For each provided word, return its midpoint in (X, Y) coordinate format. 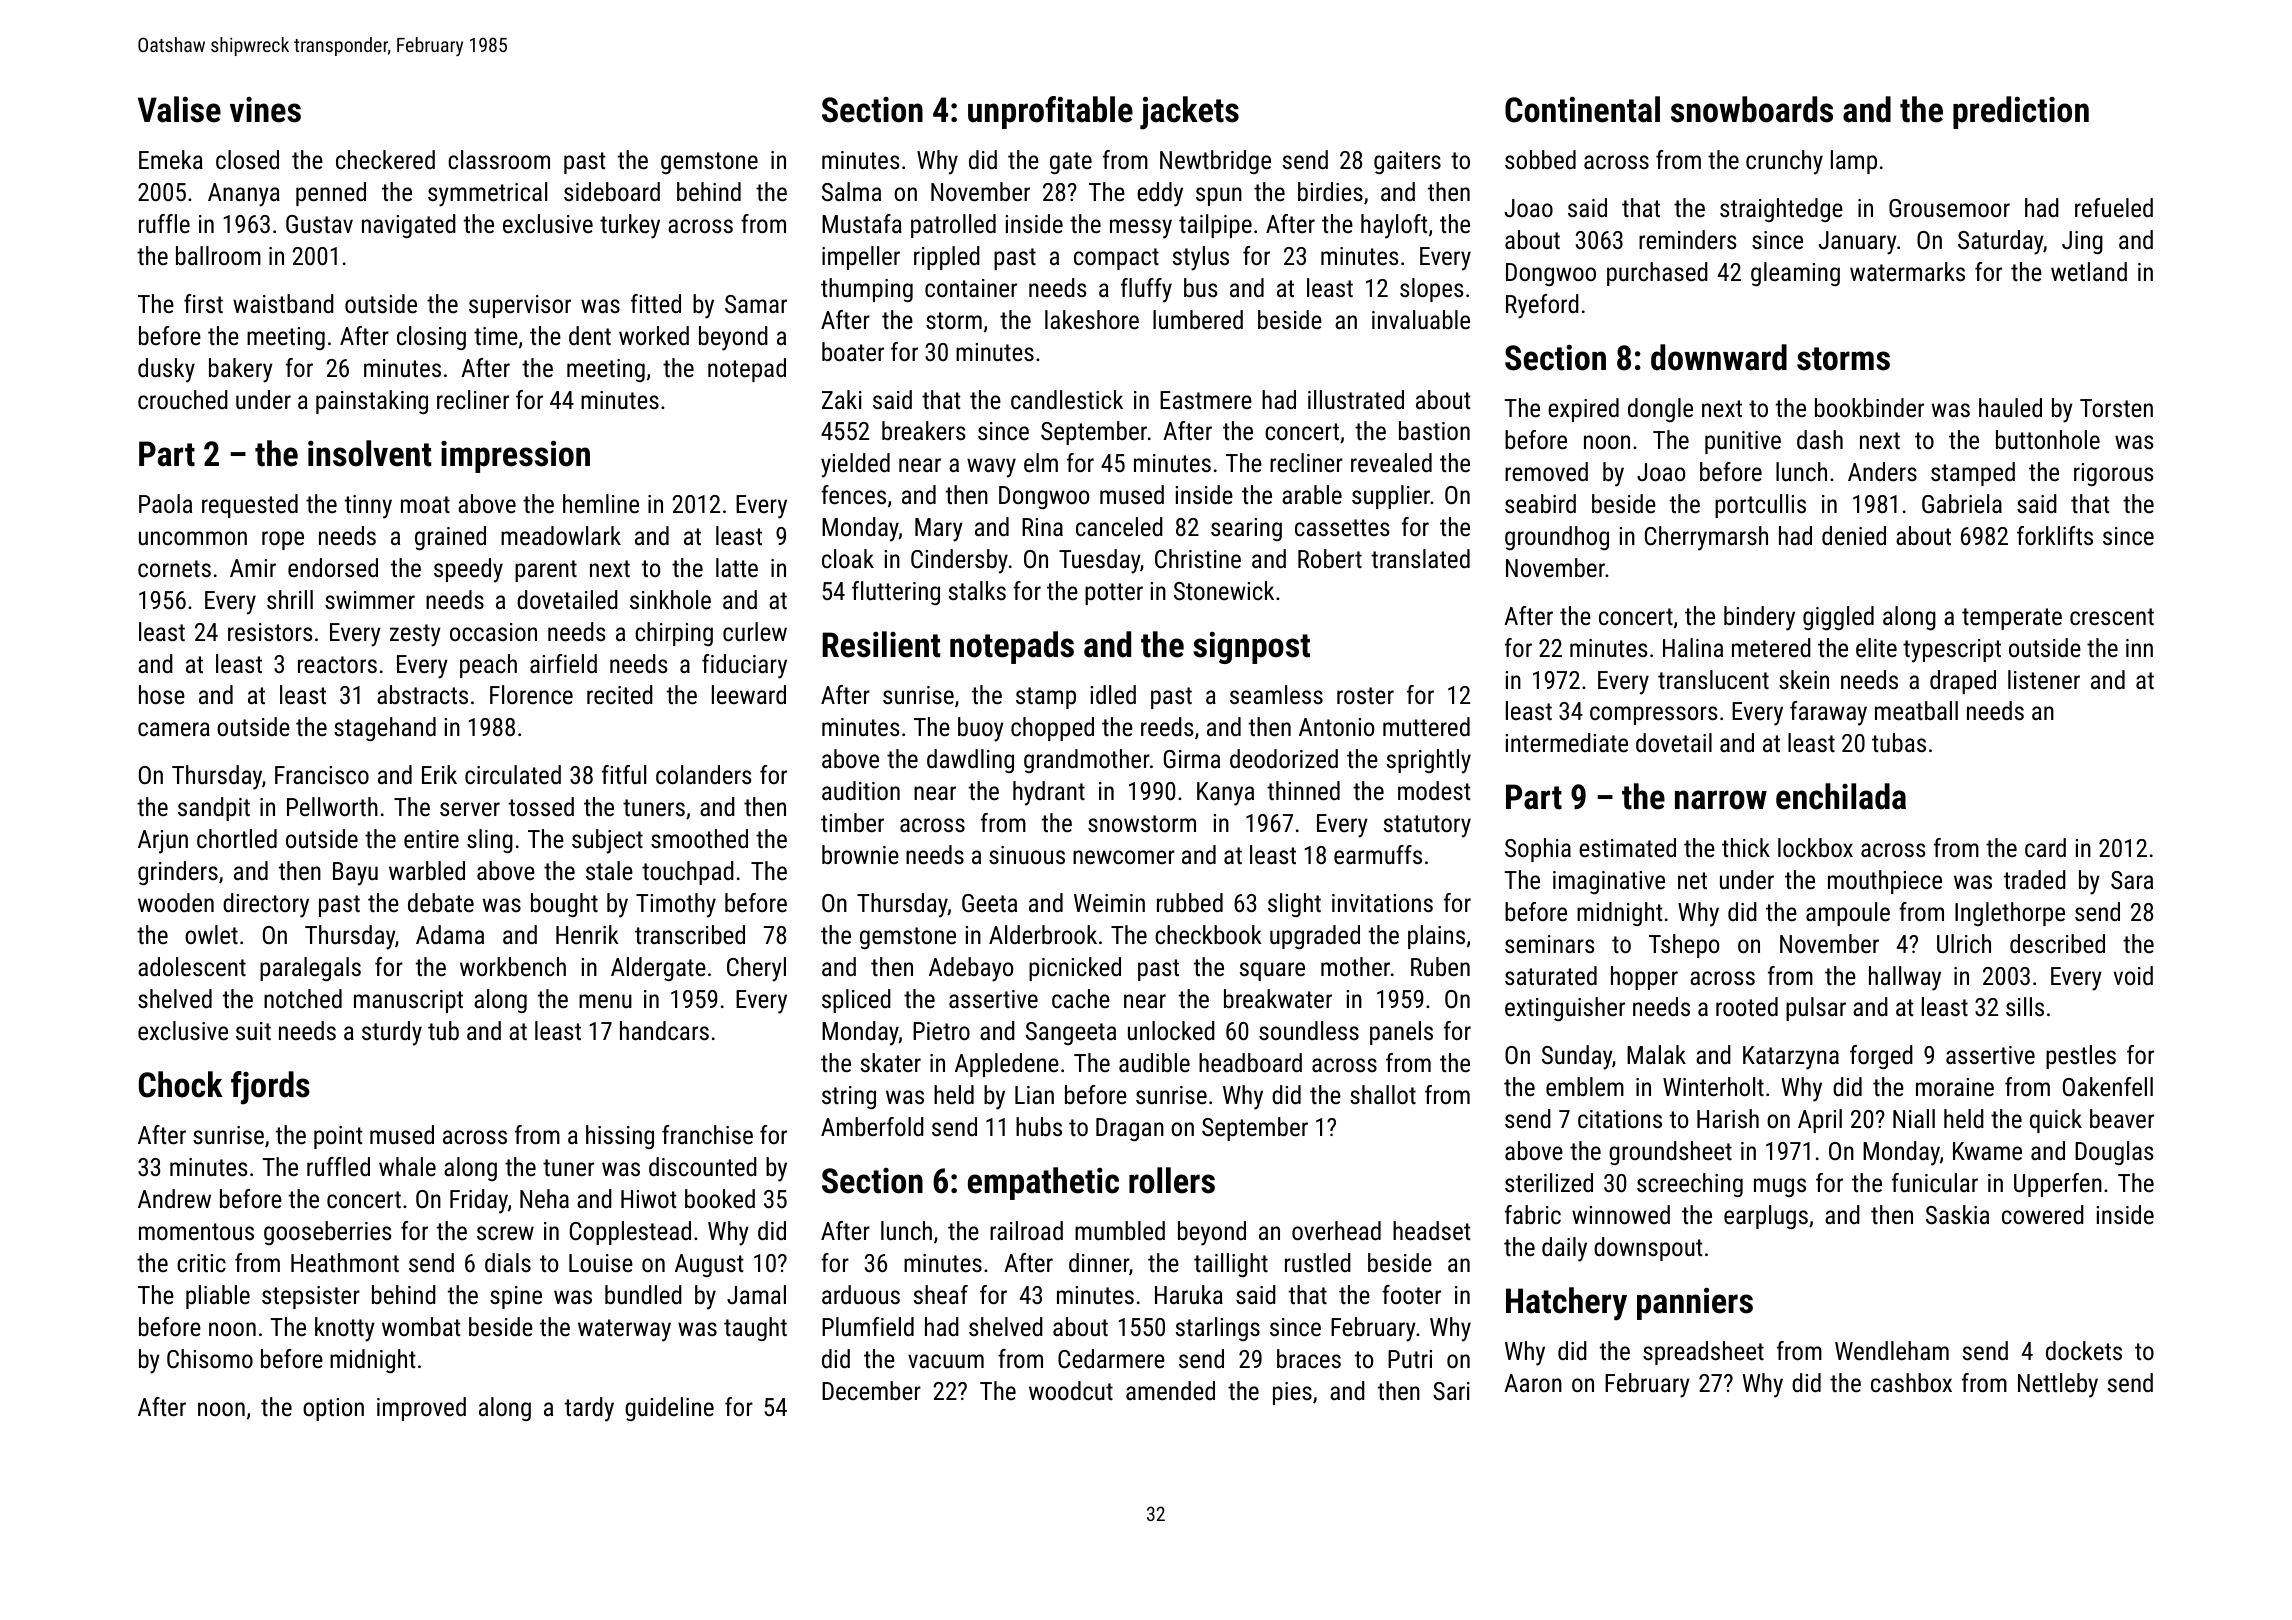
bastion (1434, 430)
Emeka (171, 159)
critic (201, 1263)
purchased (1657, 274)
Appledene (1007, 1065)
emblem (1585, 1086)
